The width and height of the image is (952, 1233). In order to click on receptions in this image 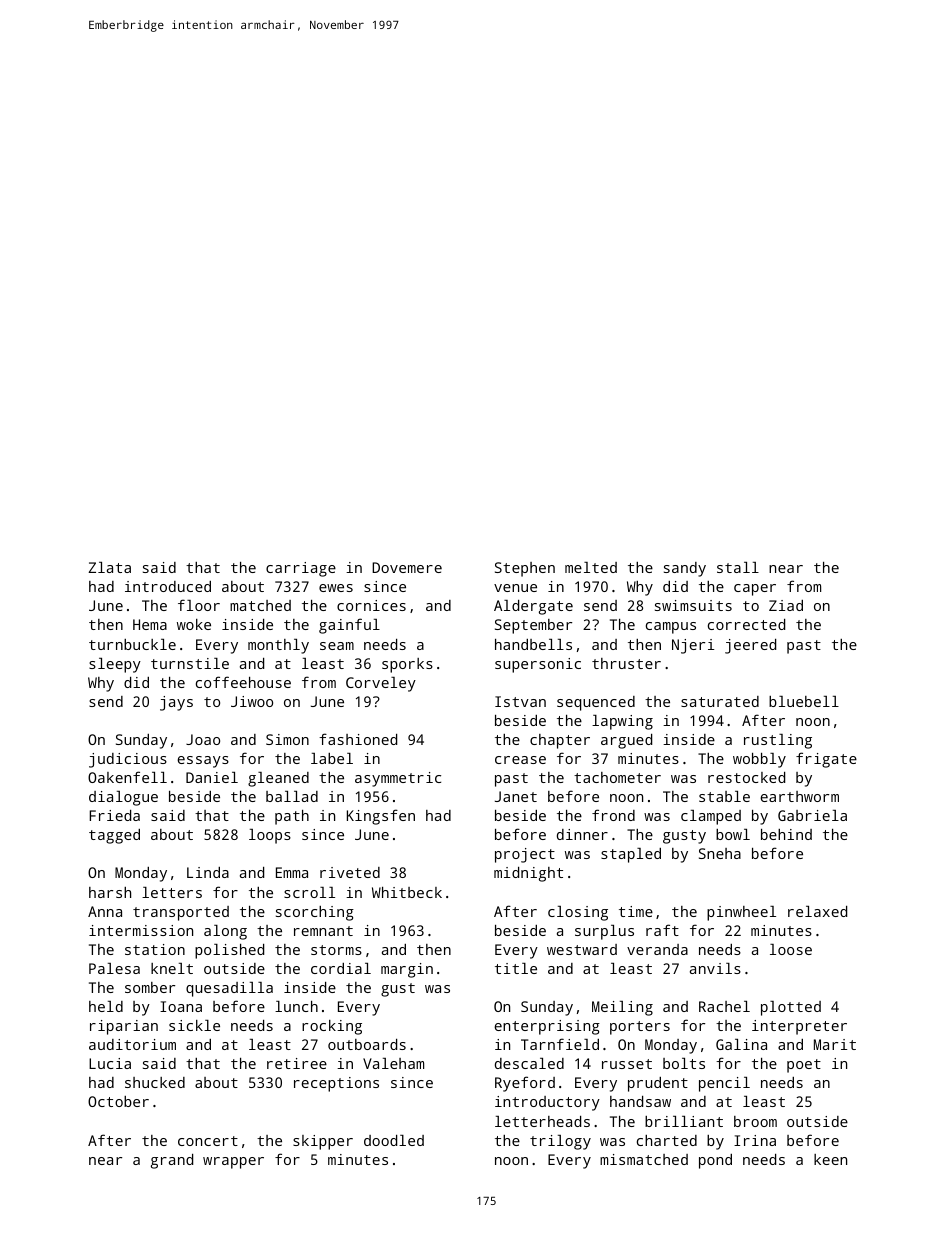, I will do `click(336, 1084)`.
